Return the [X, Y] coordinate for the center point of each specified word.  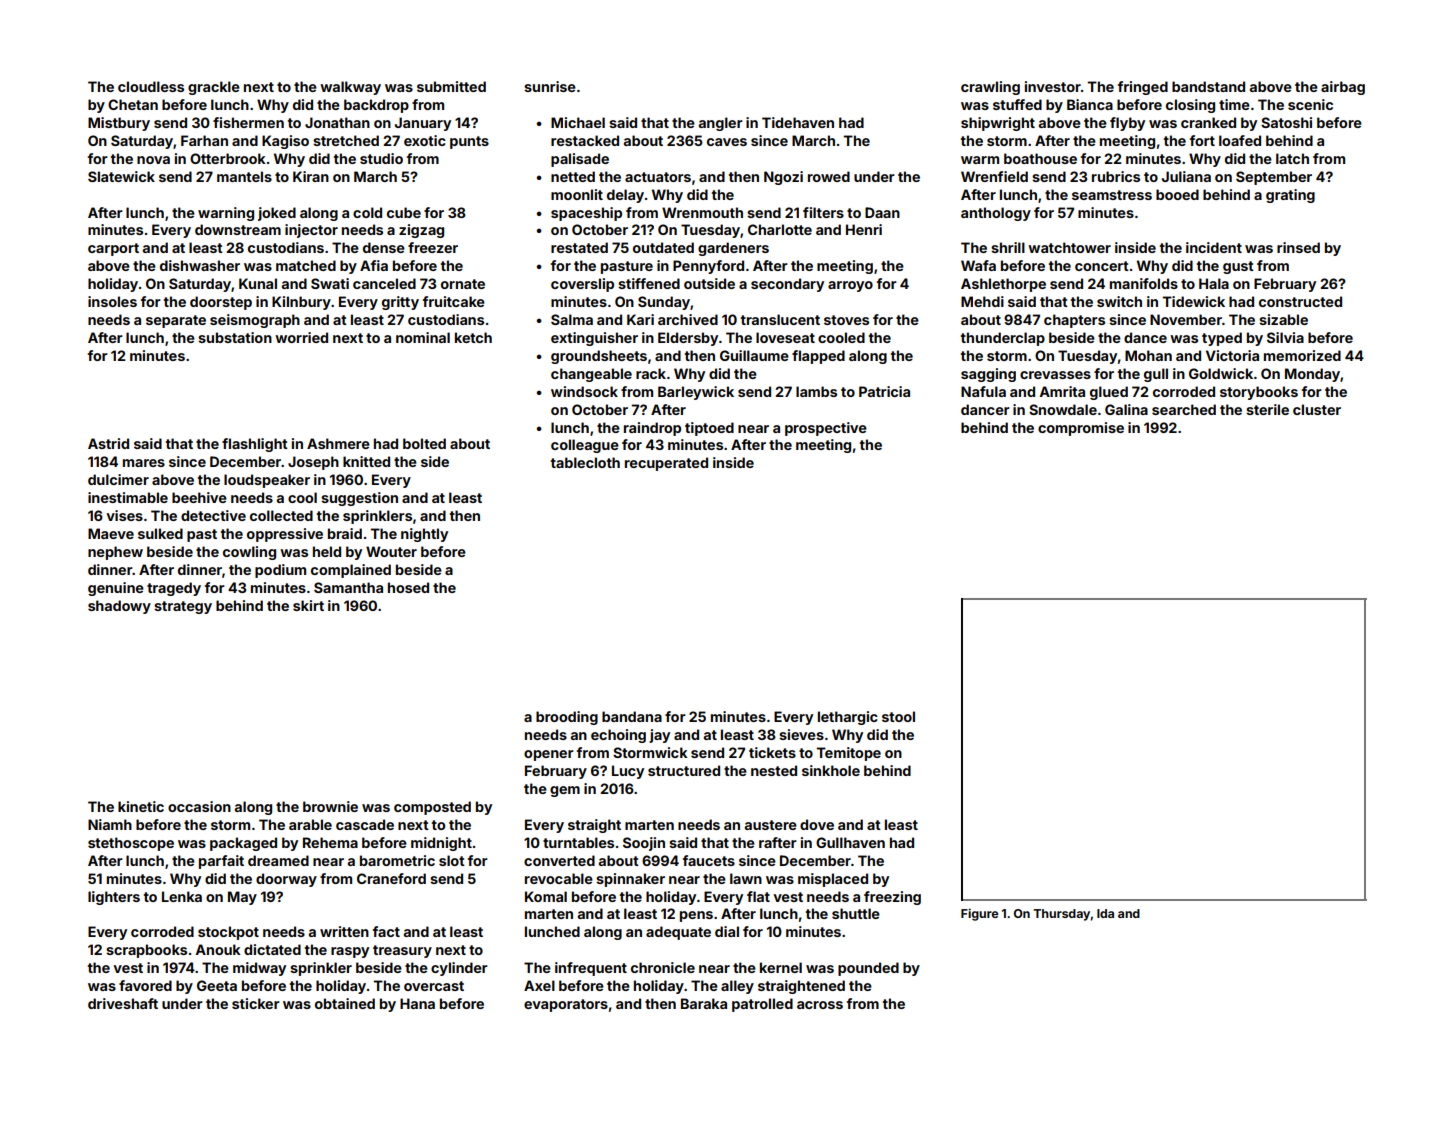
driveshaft [123, 1003]
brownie [330, 806]
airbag [1343, 88]
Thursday [1061, 915]
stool [898, 716]
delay [625, 196]
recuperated [666, 464]
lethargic [848, 718]
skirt [308, 605]
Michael [578, 122]
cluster [1317, 409]
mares [144, 463]
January [423, 124]
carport [113, 249]
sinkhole [831, 770]
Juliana [1186, 176]
